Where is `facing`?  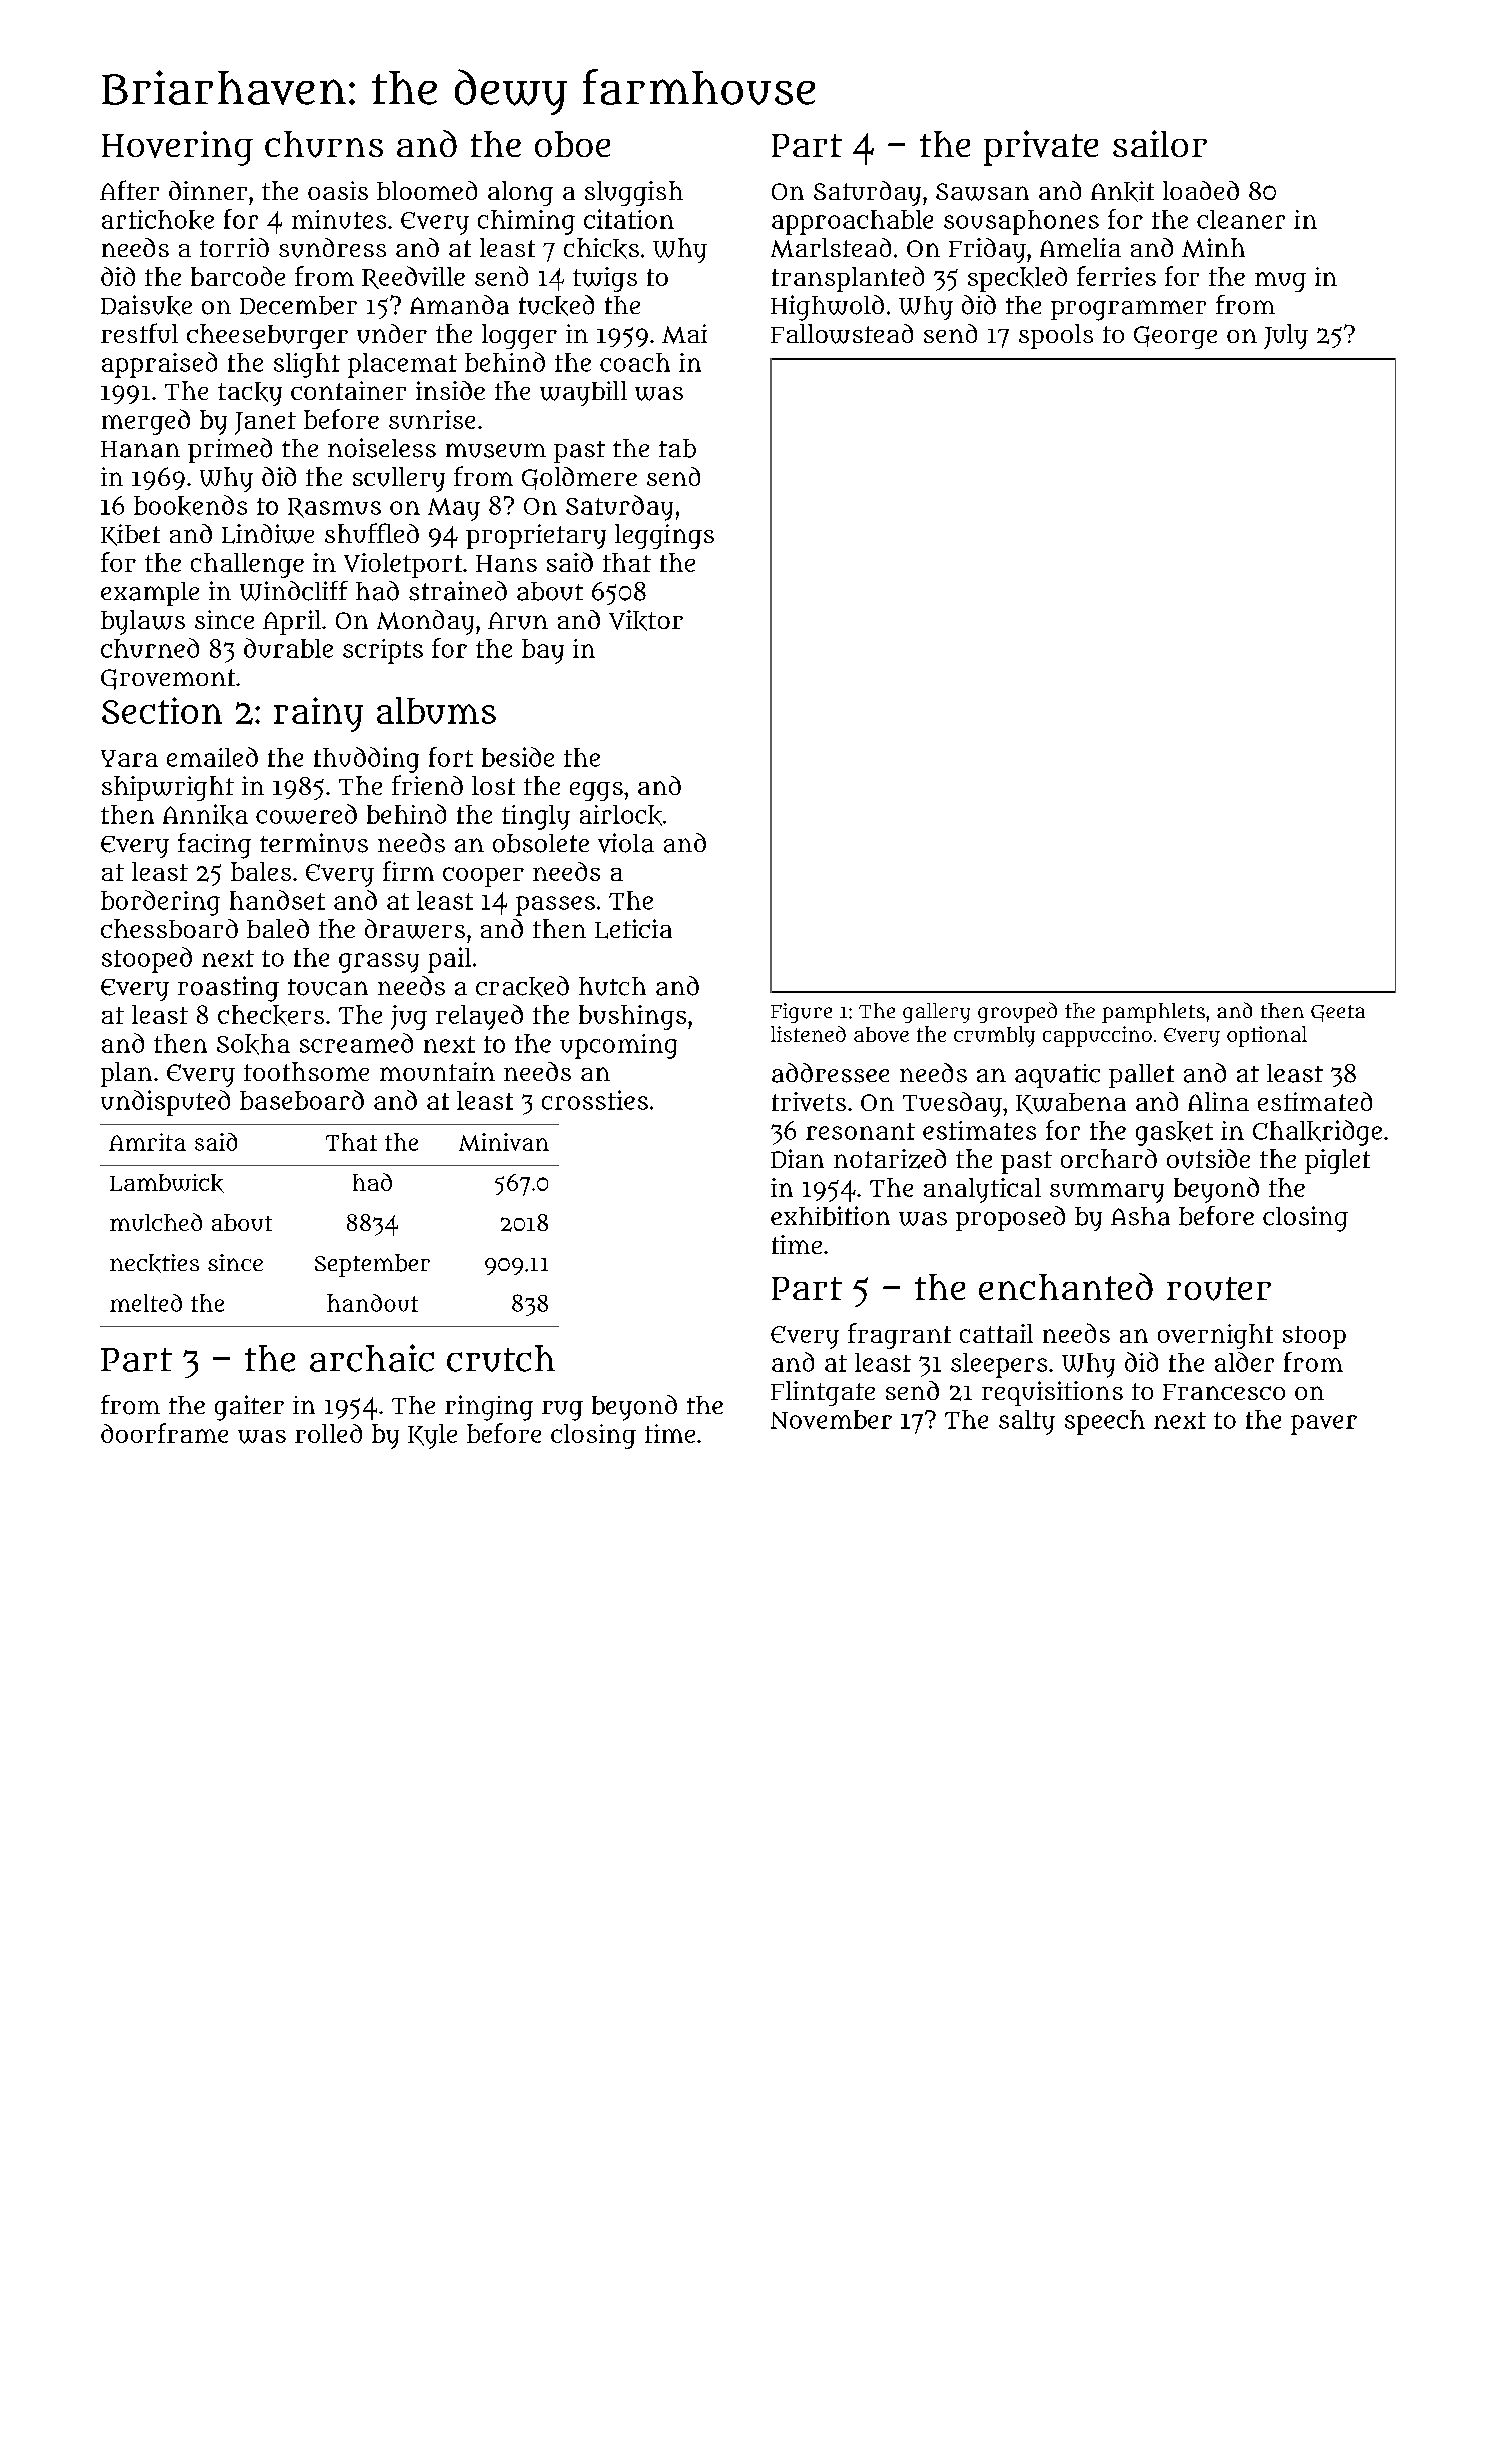
facing is located at coordinates (214, 846).
